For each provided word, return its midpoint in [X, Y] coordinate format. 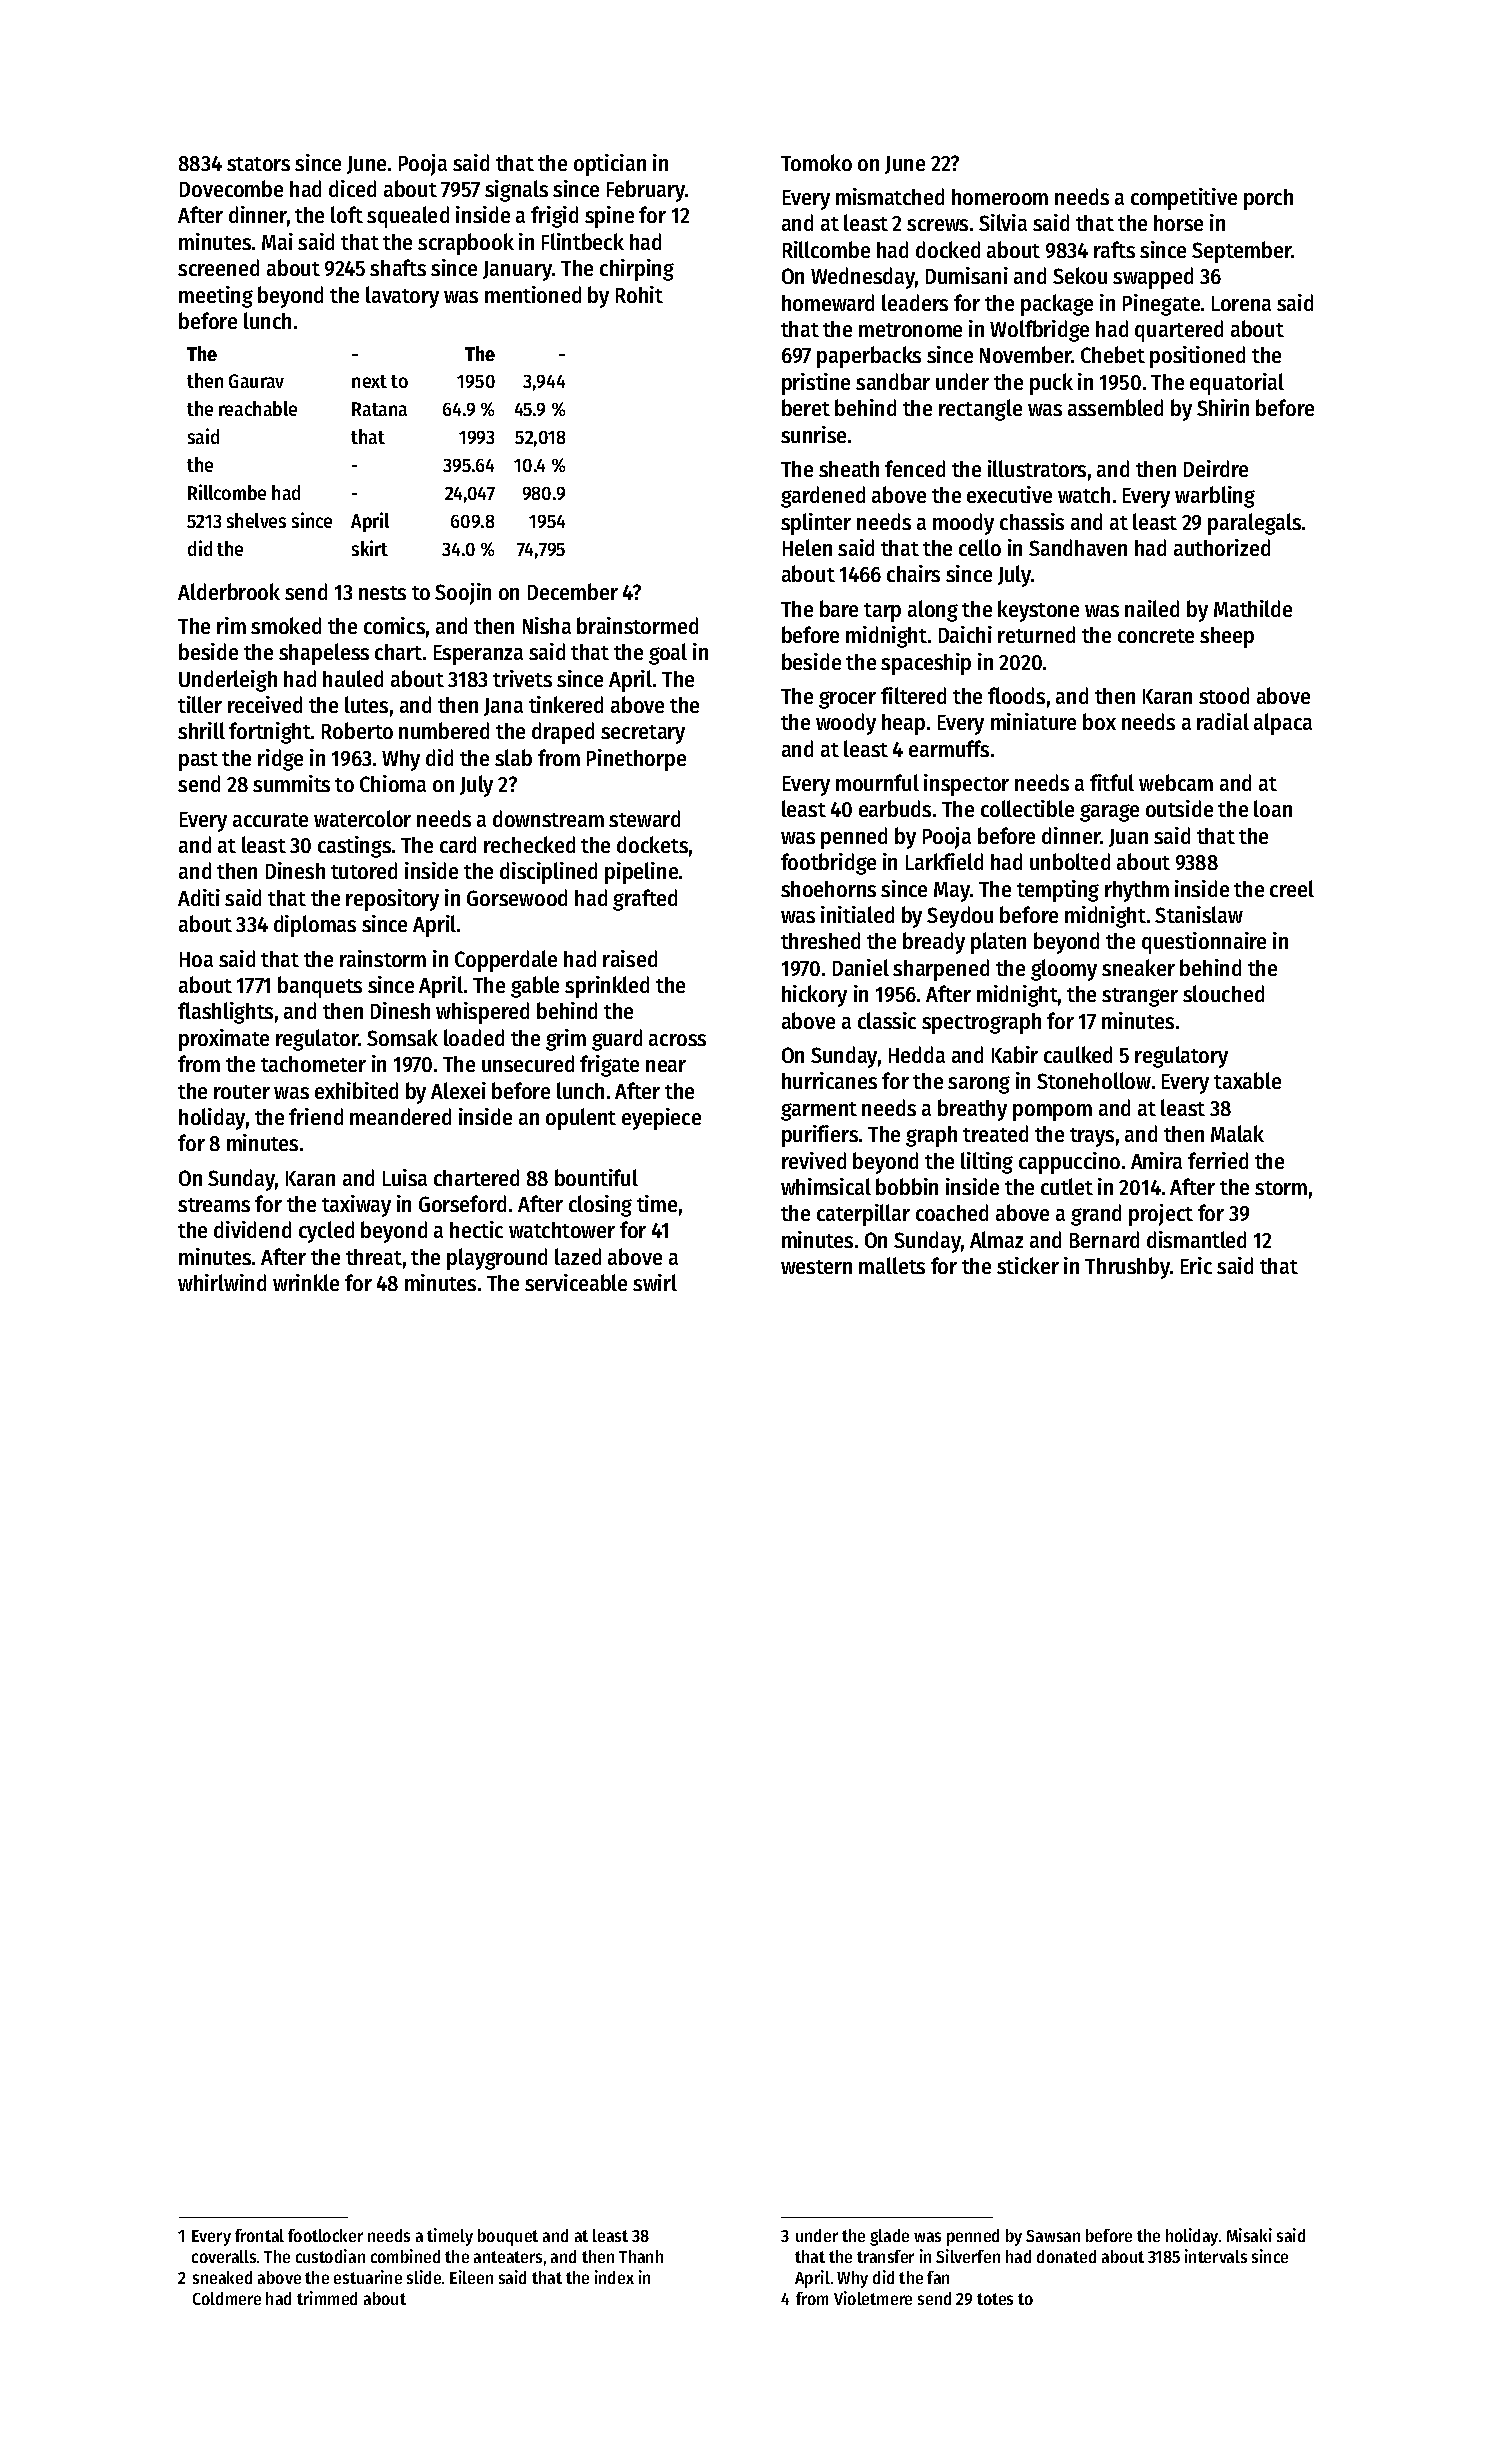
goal [668, 654]
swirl [655, 1282]
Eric [1196, 1265]
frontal [259, 2235]
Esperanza [478, 655]
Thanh [641, 2256]
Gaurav [256, 381]
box [1099, 721]
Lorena [1241, 303]
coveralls [224, 2256]
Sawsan [1053, 2236]
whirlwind [222, 1282]
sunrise [813, 434]
